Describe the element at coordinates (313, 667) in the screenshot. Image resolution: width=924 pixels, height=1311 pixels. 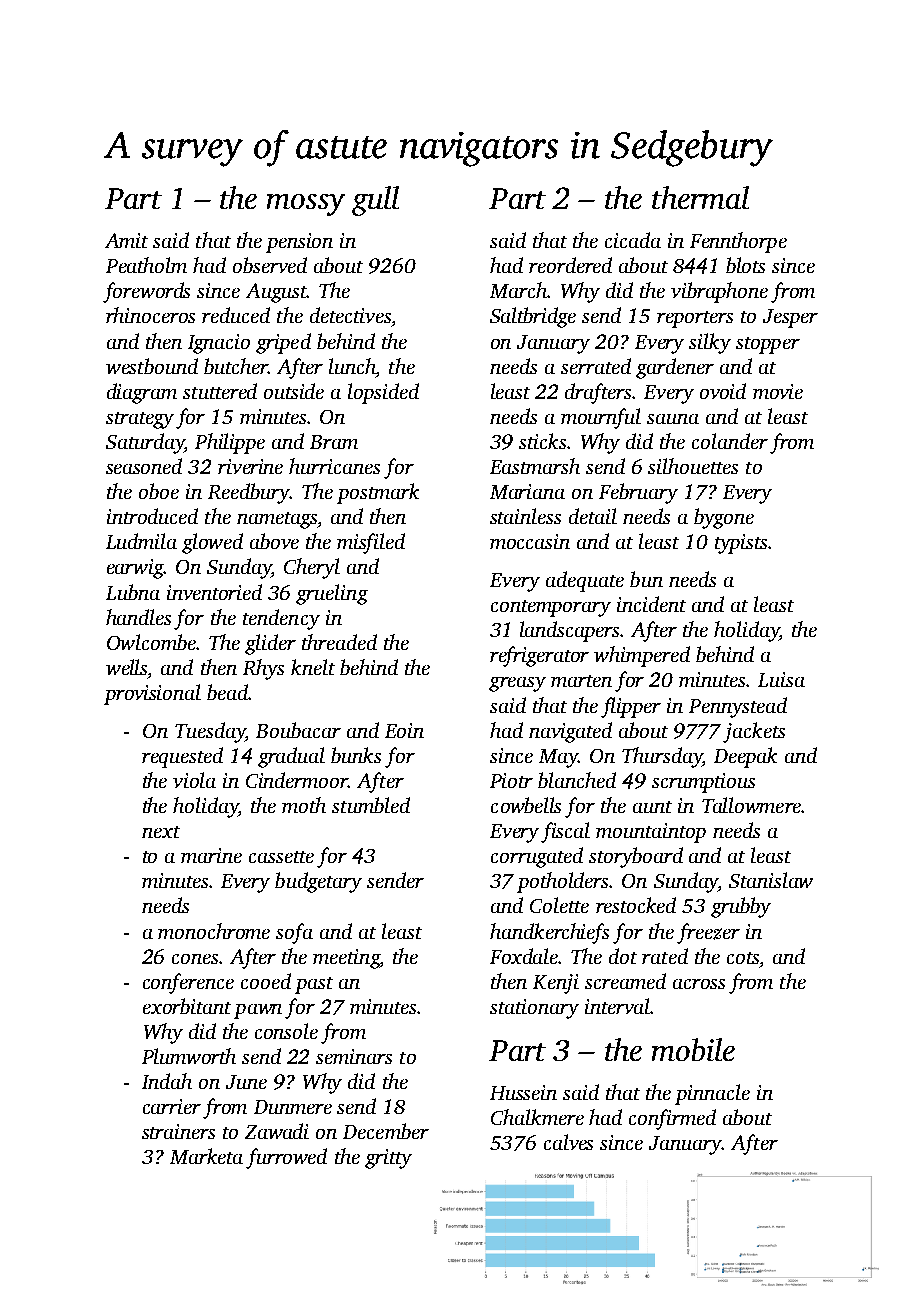
I see `knelt` at that location.
